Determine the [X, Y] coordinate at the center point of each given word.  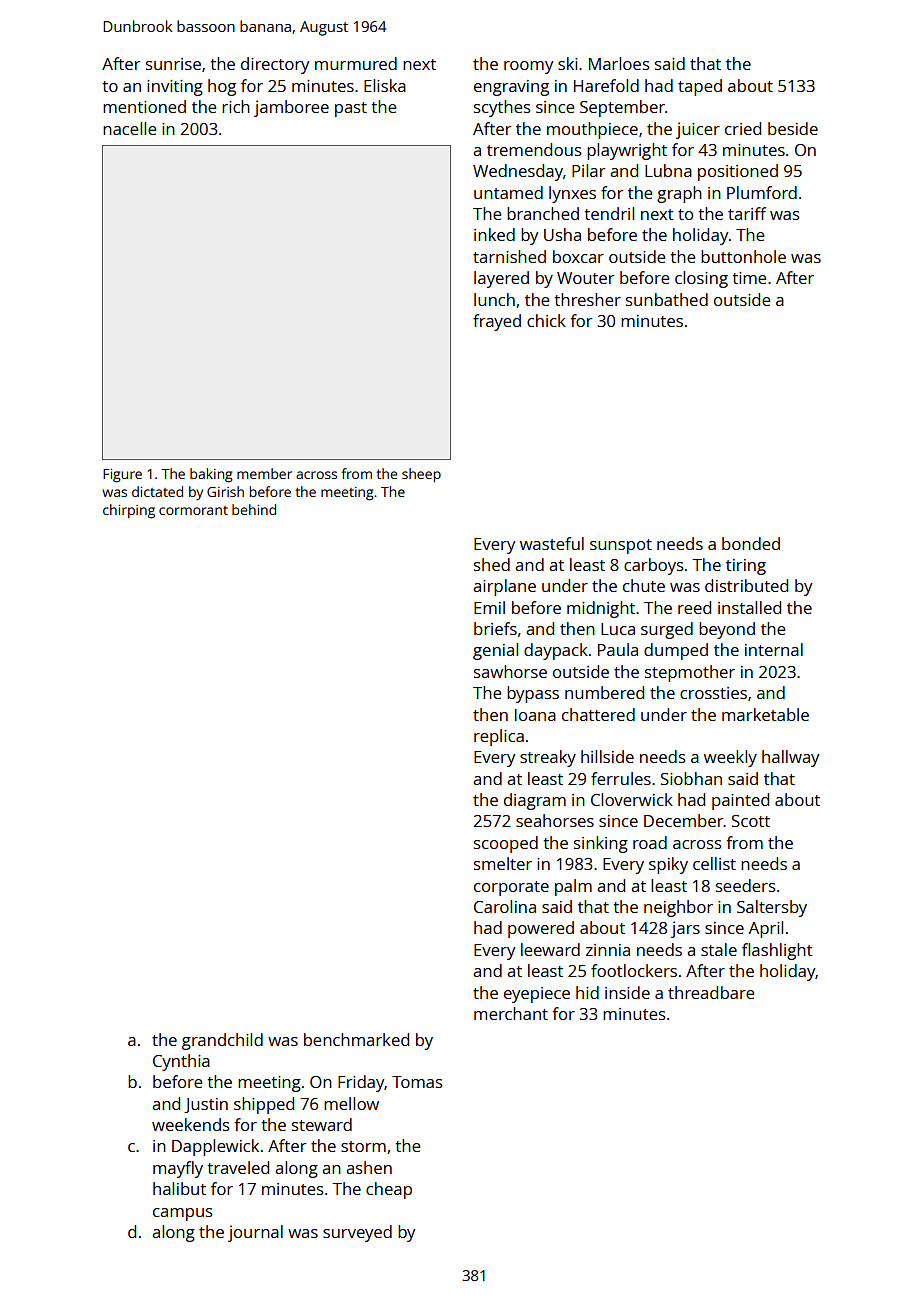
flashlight [777, 951]
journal [255, 1233]
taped [700, 87]
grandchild [222, 1041]
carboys [654, 566]
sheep [421, 475]
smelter [503, 863]
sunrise [173, 64]
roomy [528, 67]
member [264, 473]
